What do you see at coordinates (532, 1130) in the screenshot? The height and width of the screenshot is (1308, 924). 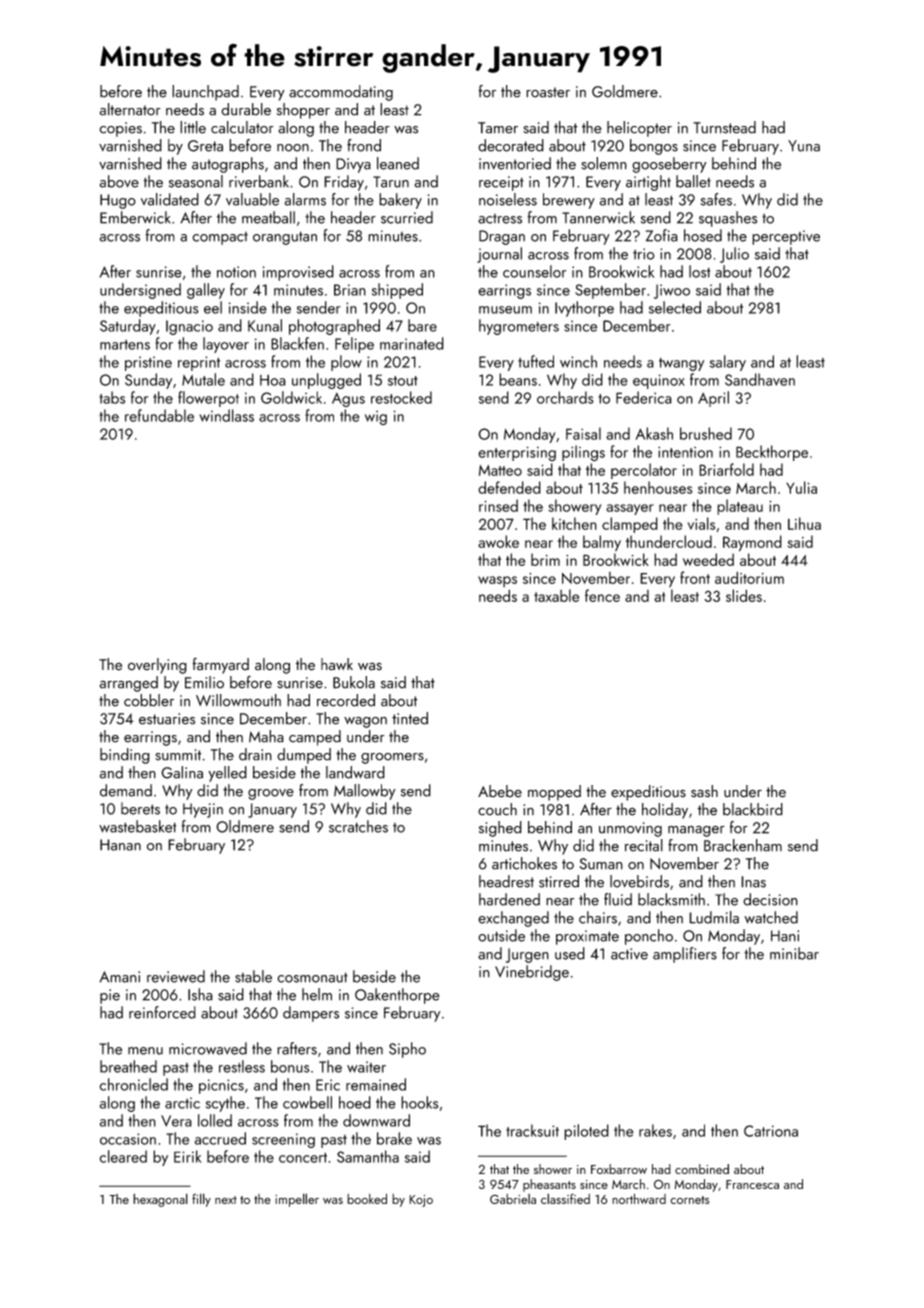 I see `tracksuit` at bounding box center [532, 1130].
